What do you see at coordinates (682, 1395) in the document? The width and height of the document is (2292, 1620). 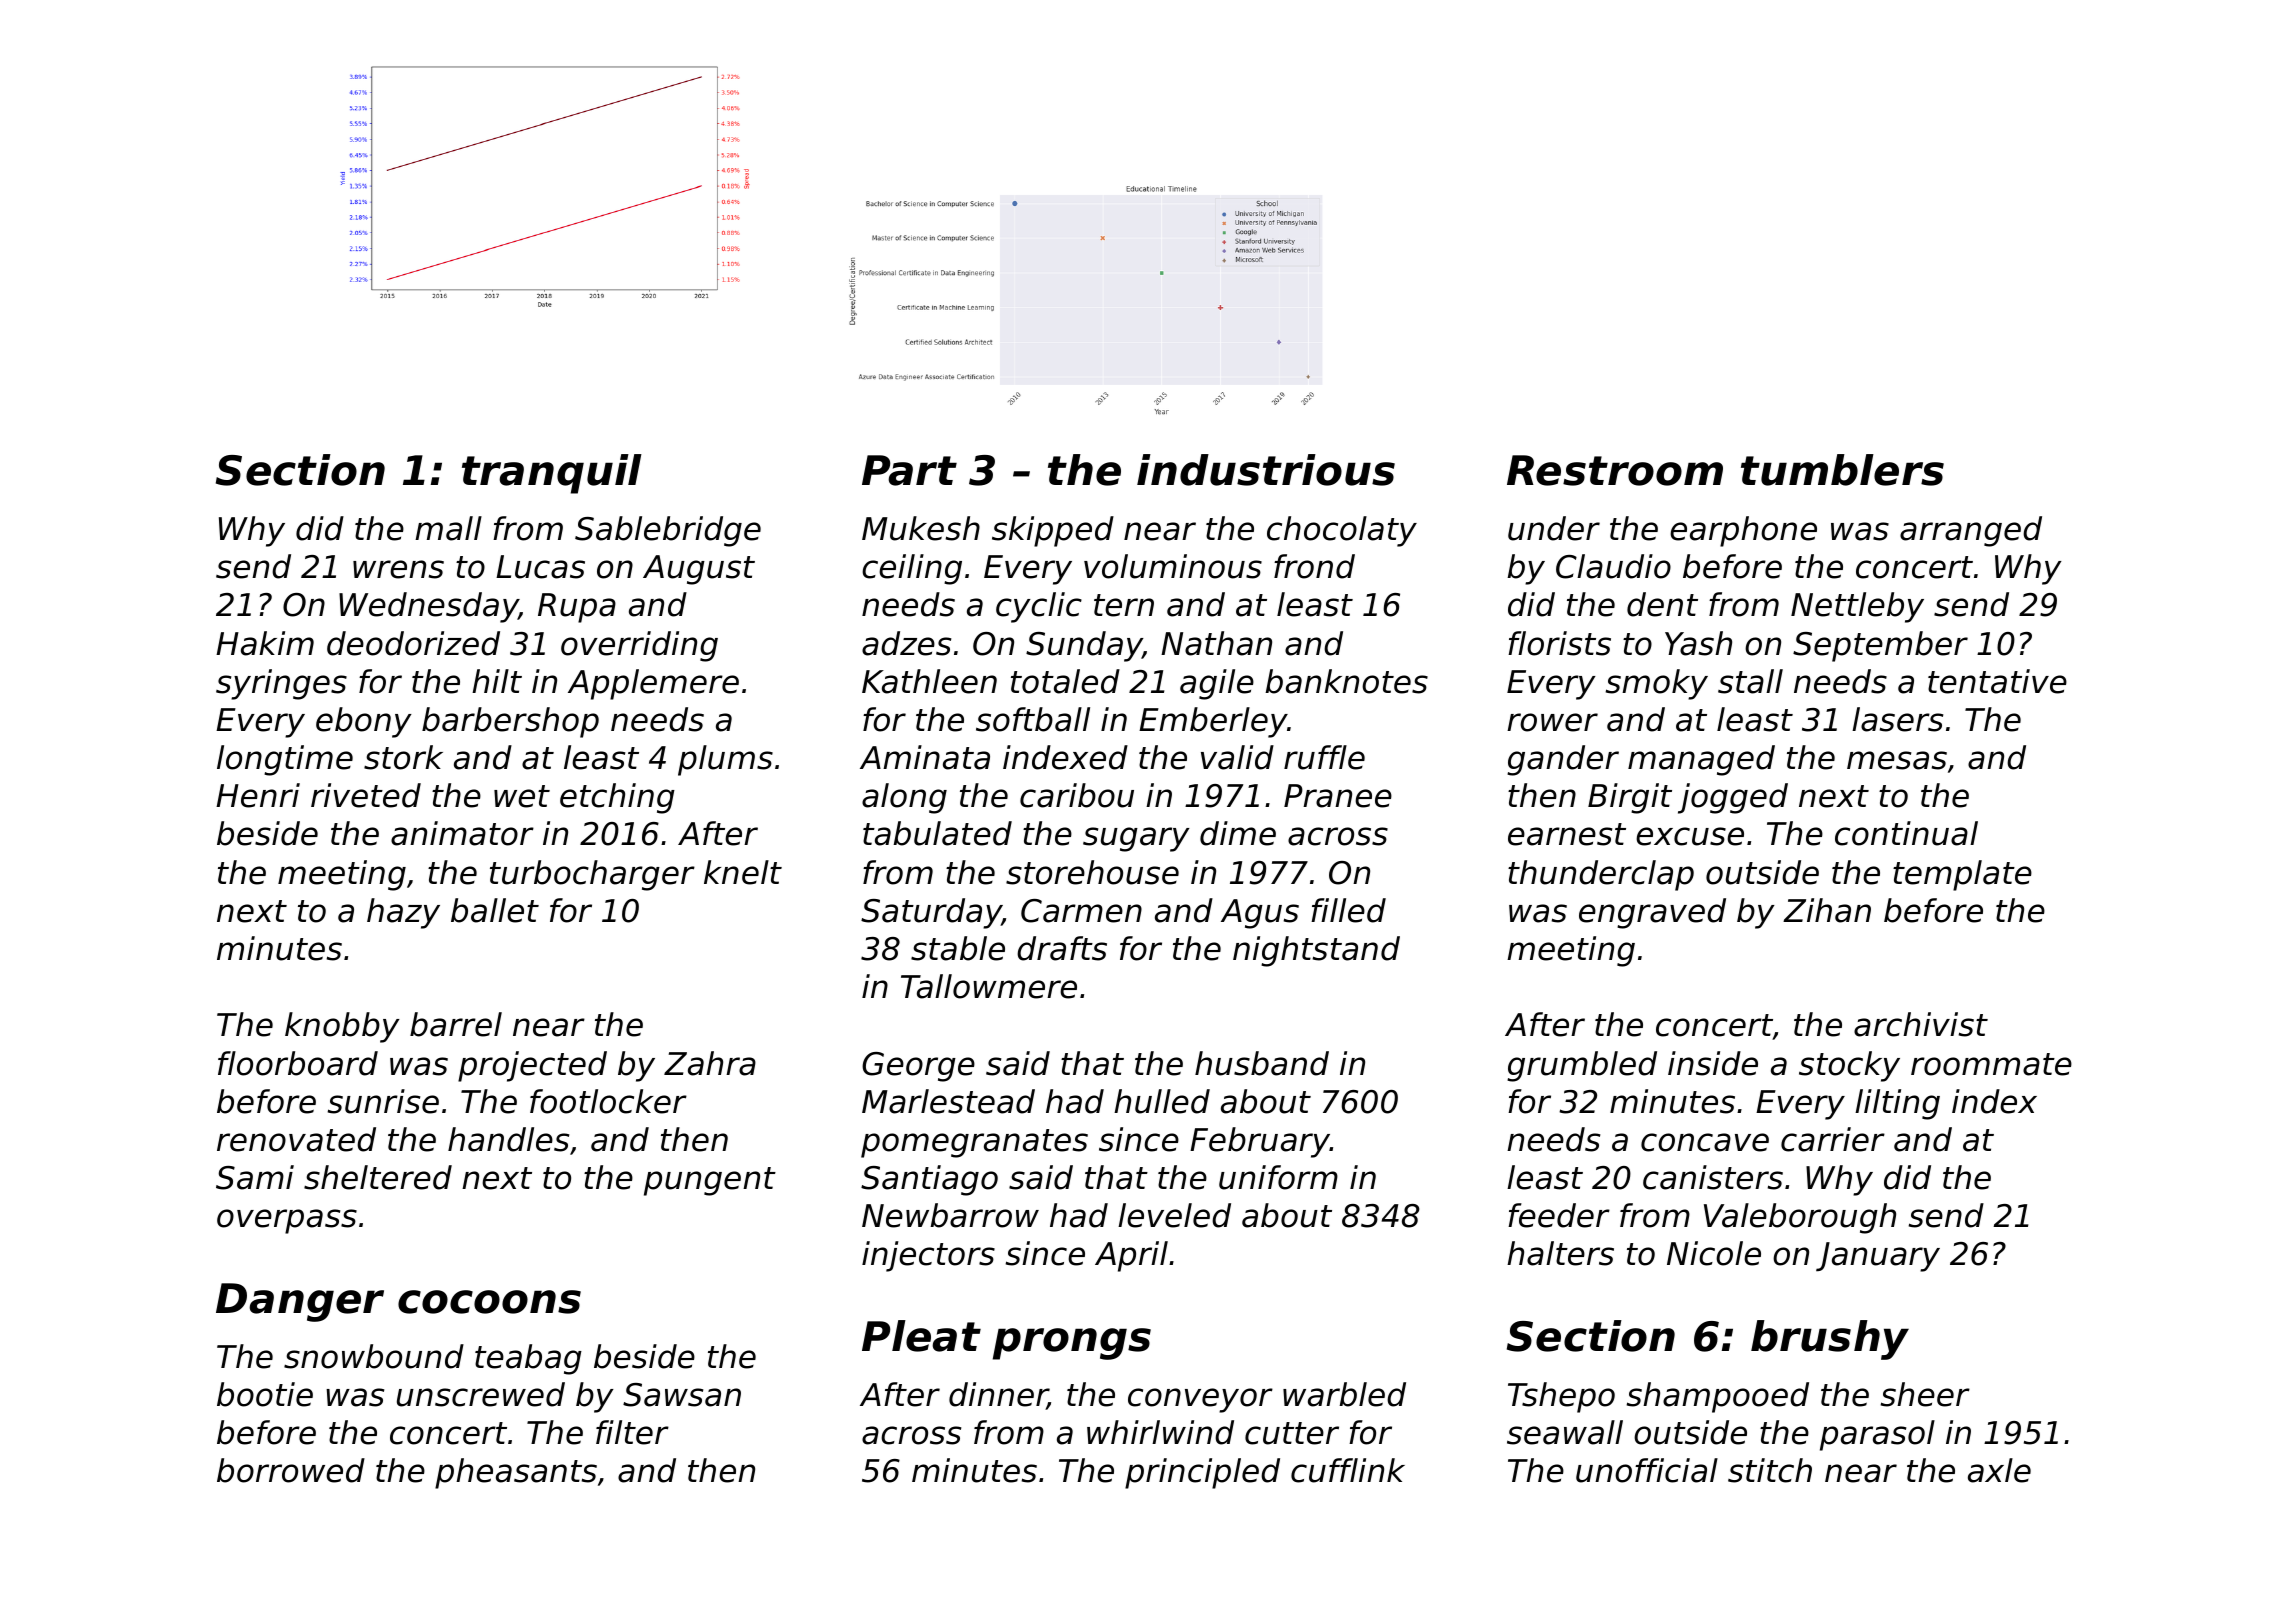 I see `Sawsan` at bounding box center [682, 1395].
